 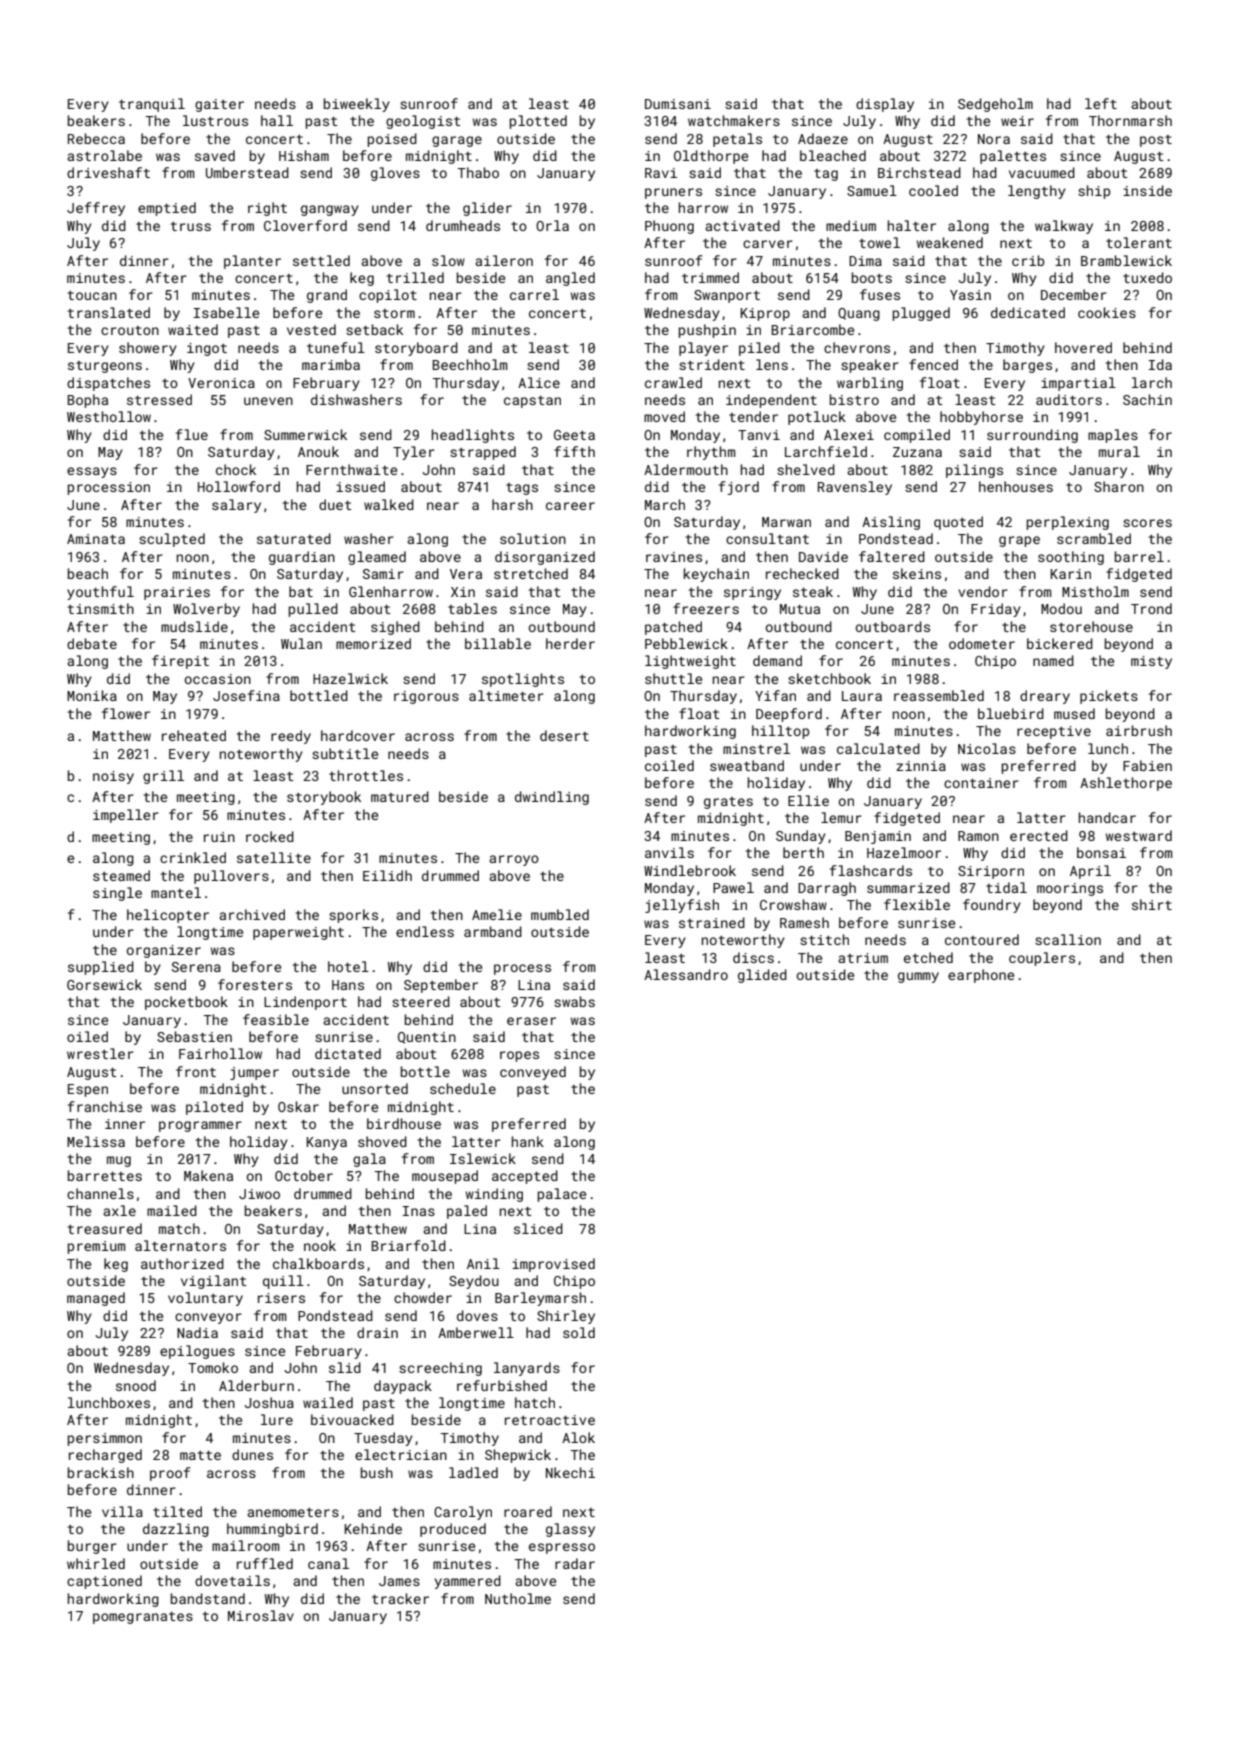 I want to click on plotted, so click(x=538, y=122).
